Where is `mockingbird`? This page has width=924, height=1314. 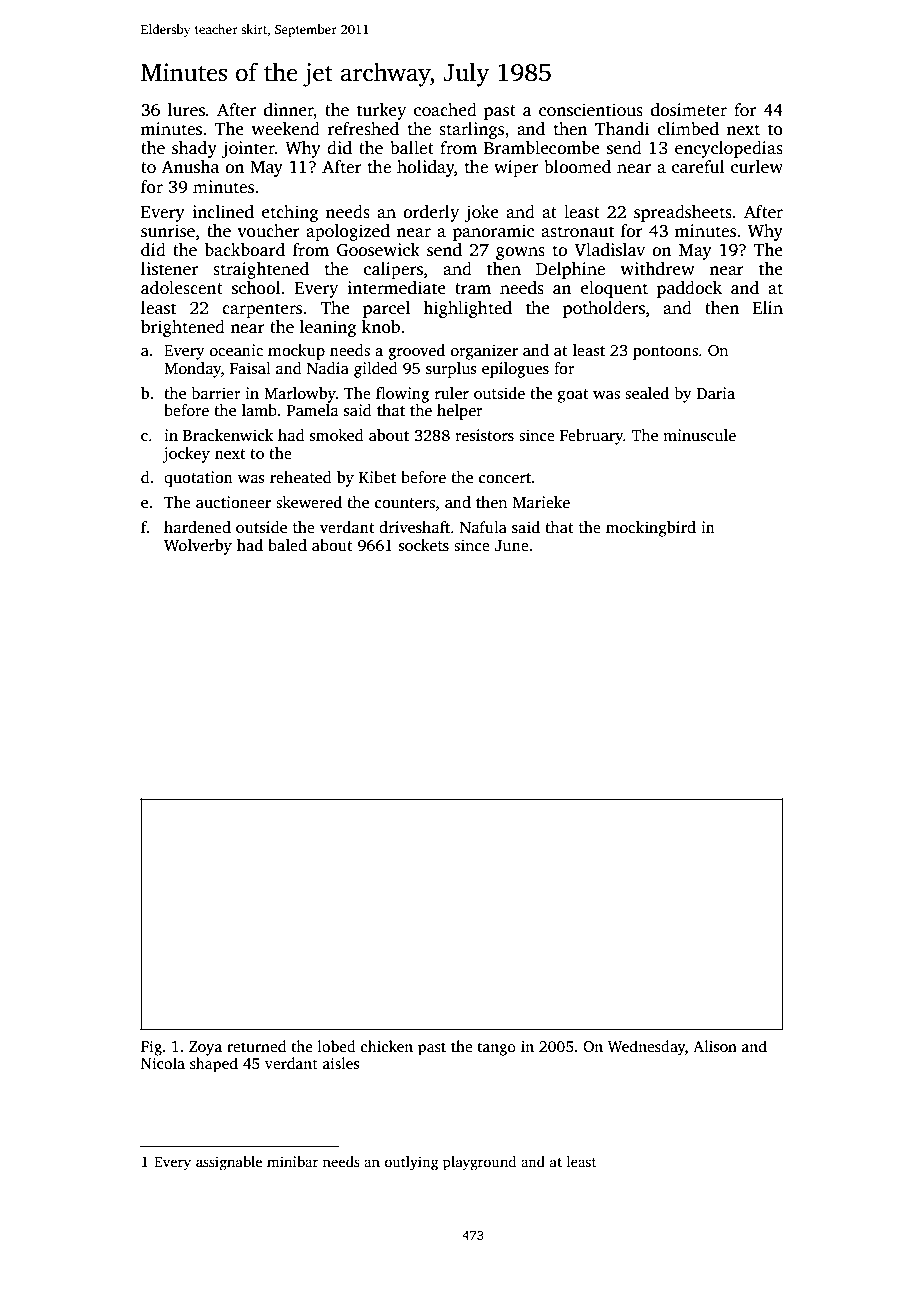
mockingbird is located at coordinates (651, 529).
